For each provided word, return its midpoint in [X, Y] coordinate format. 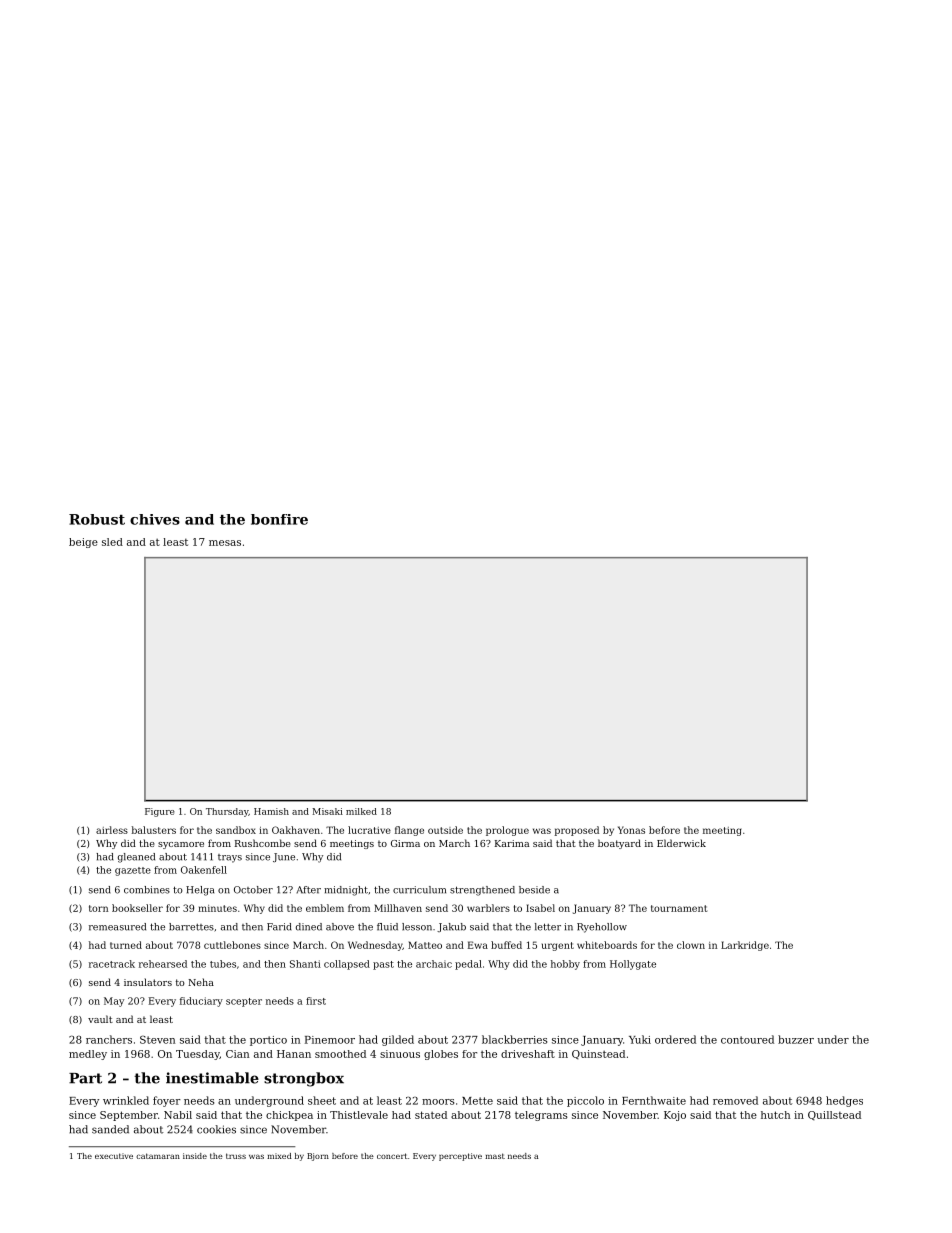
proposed [577, 831]
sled [112, 542]
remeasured [117, 927]
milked [361, 811]
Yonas [631, 830]
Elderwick [681, 843]
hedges [844, 1101]
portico [268, 1041]
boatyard [619, 844]
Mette [477, 1101]
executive [114, 1156]
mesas [225, 543]
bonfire [279, 519]
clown [691, 945]
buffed [506, 945]
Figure [160, 812]
